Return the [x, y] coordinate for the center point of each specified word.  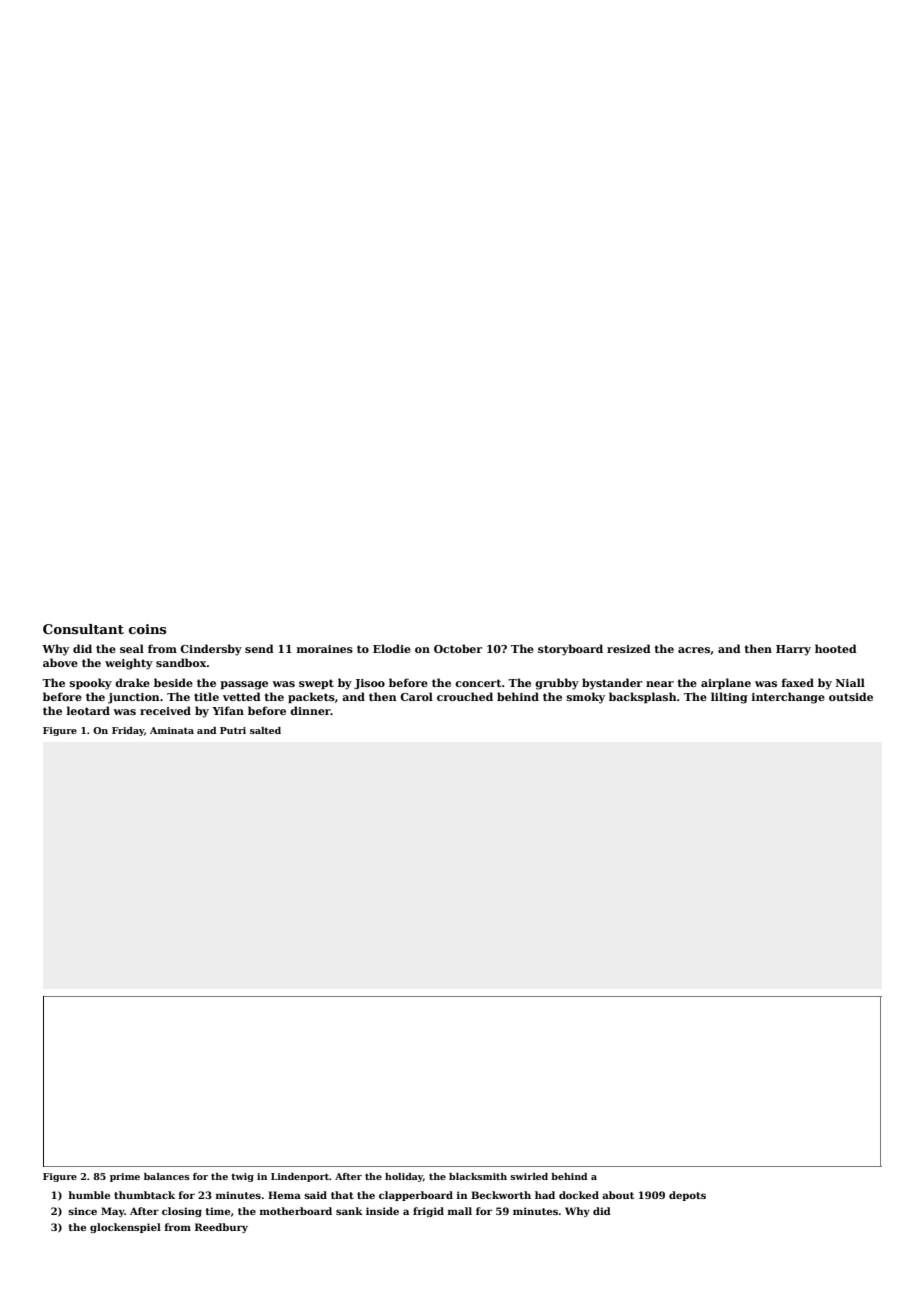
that [342, 1195]
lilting [729, 698]
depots [687, 1196]
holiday [404, 1177]
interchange [788, 698]
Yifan [228, 710]
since [82, 1211]
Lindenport [300, 1177]
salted [265, 730]
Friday [128, 731]
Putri [233, 730]
